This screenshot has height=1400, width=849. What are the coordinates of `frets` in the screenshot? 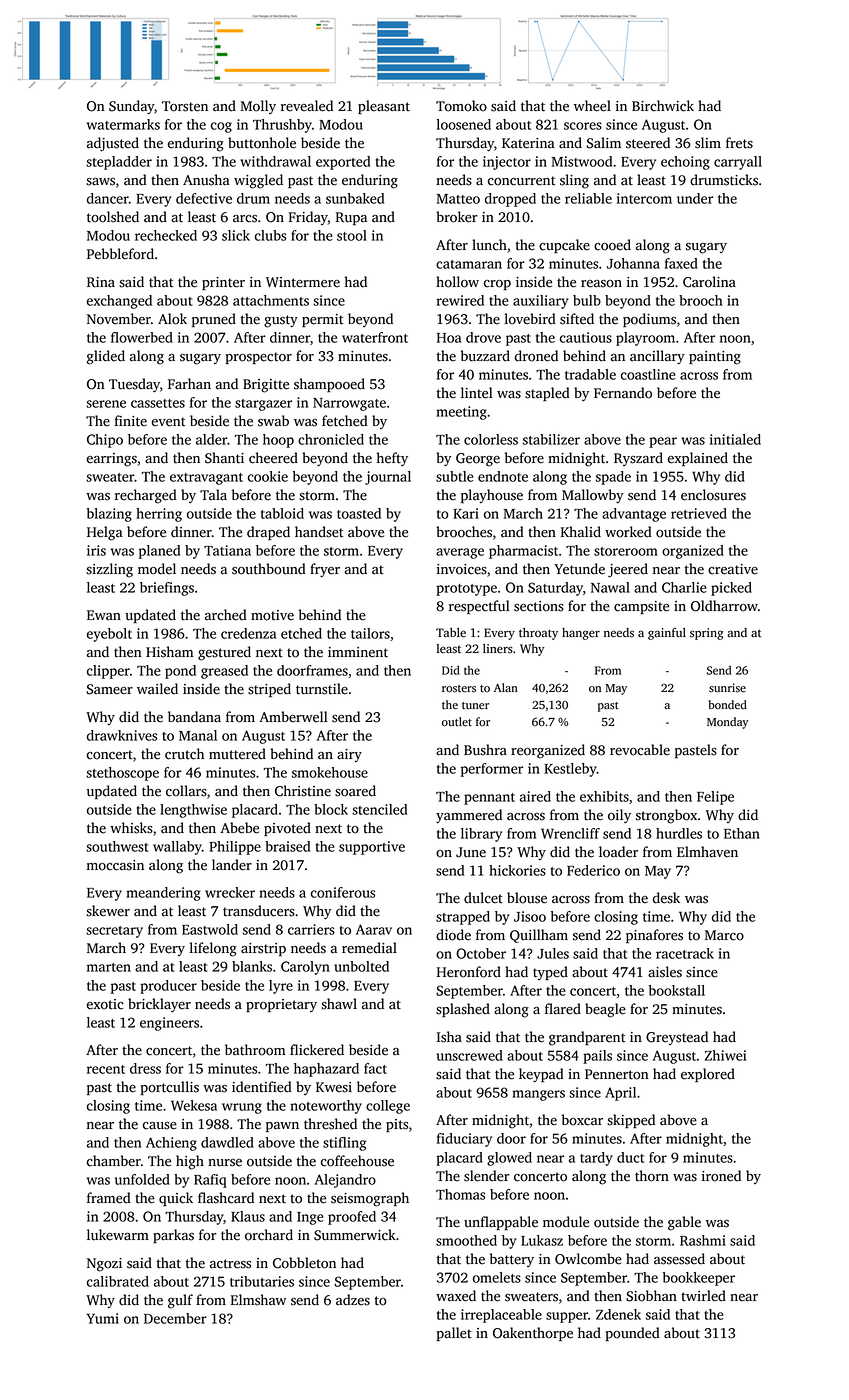 It's located at (739, 143).
